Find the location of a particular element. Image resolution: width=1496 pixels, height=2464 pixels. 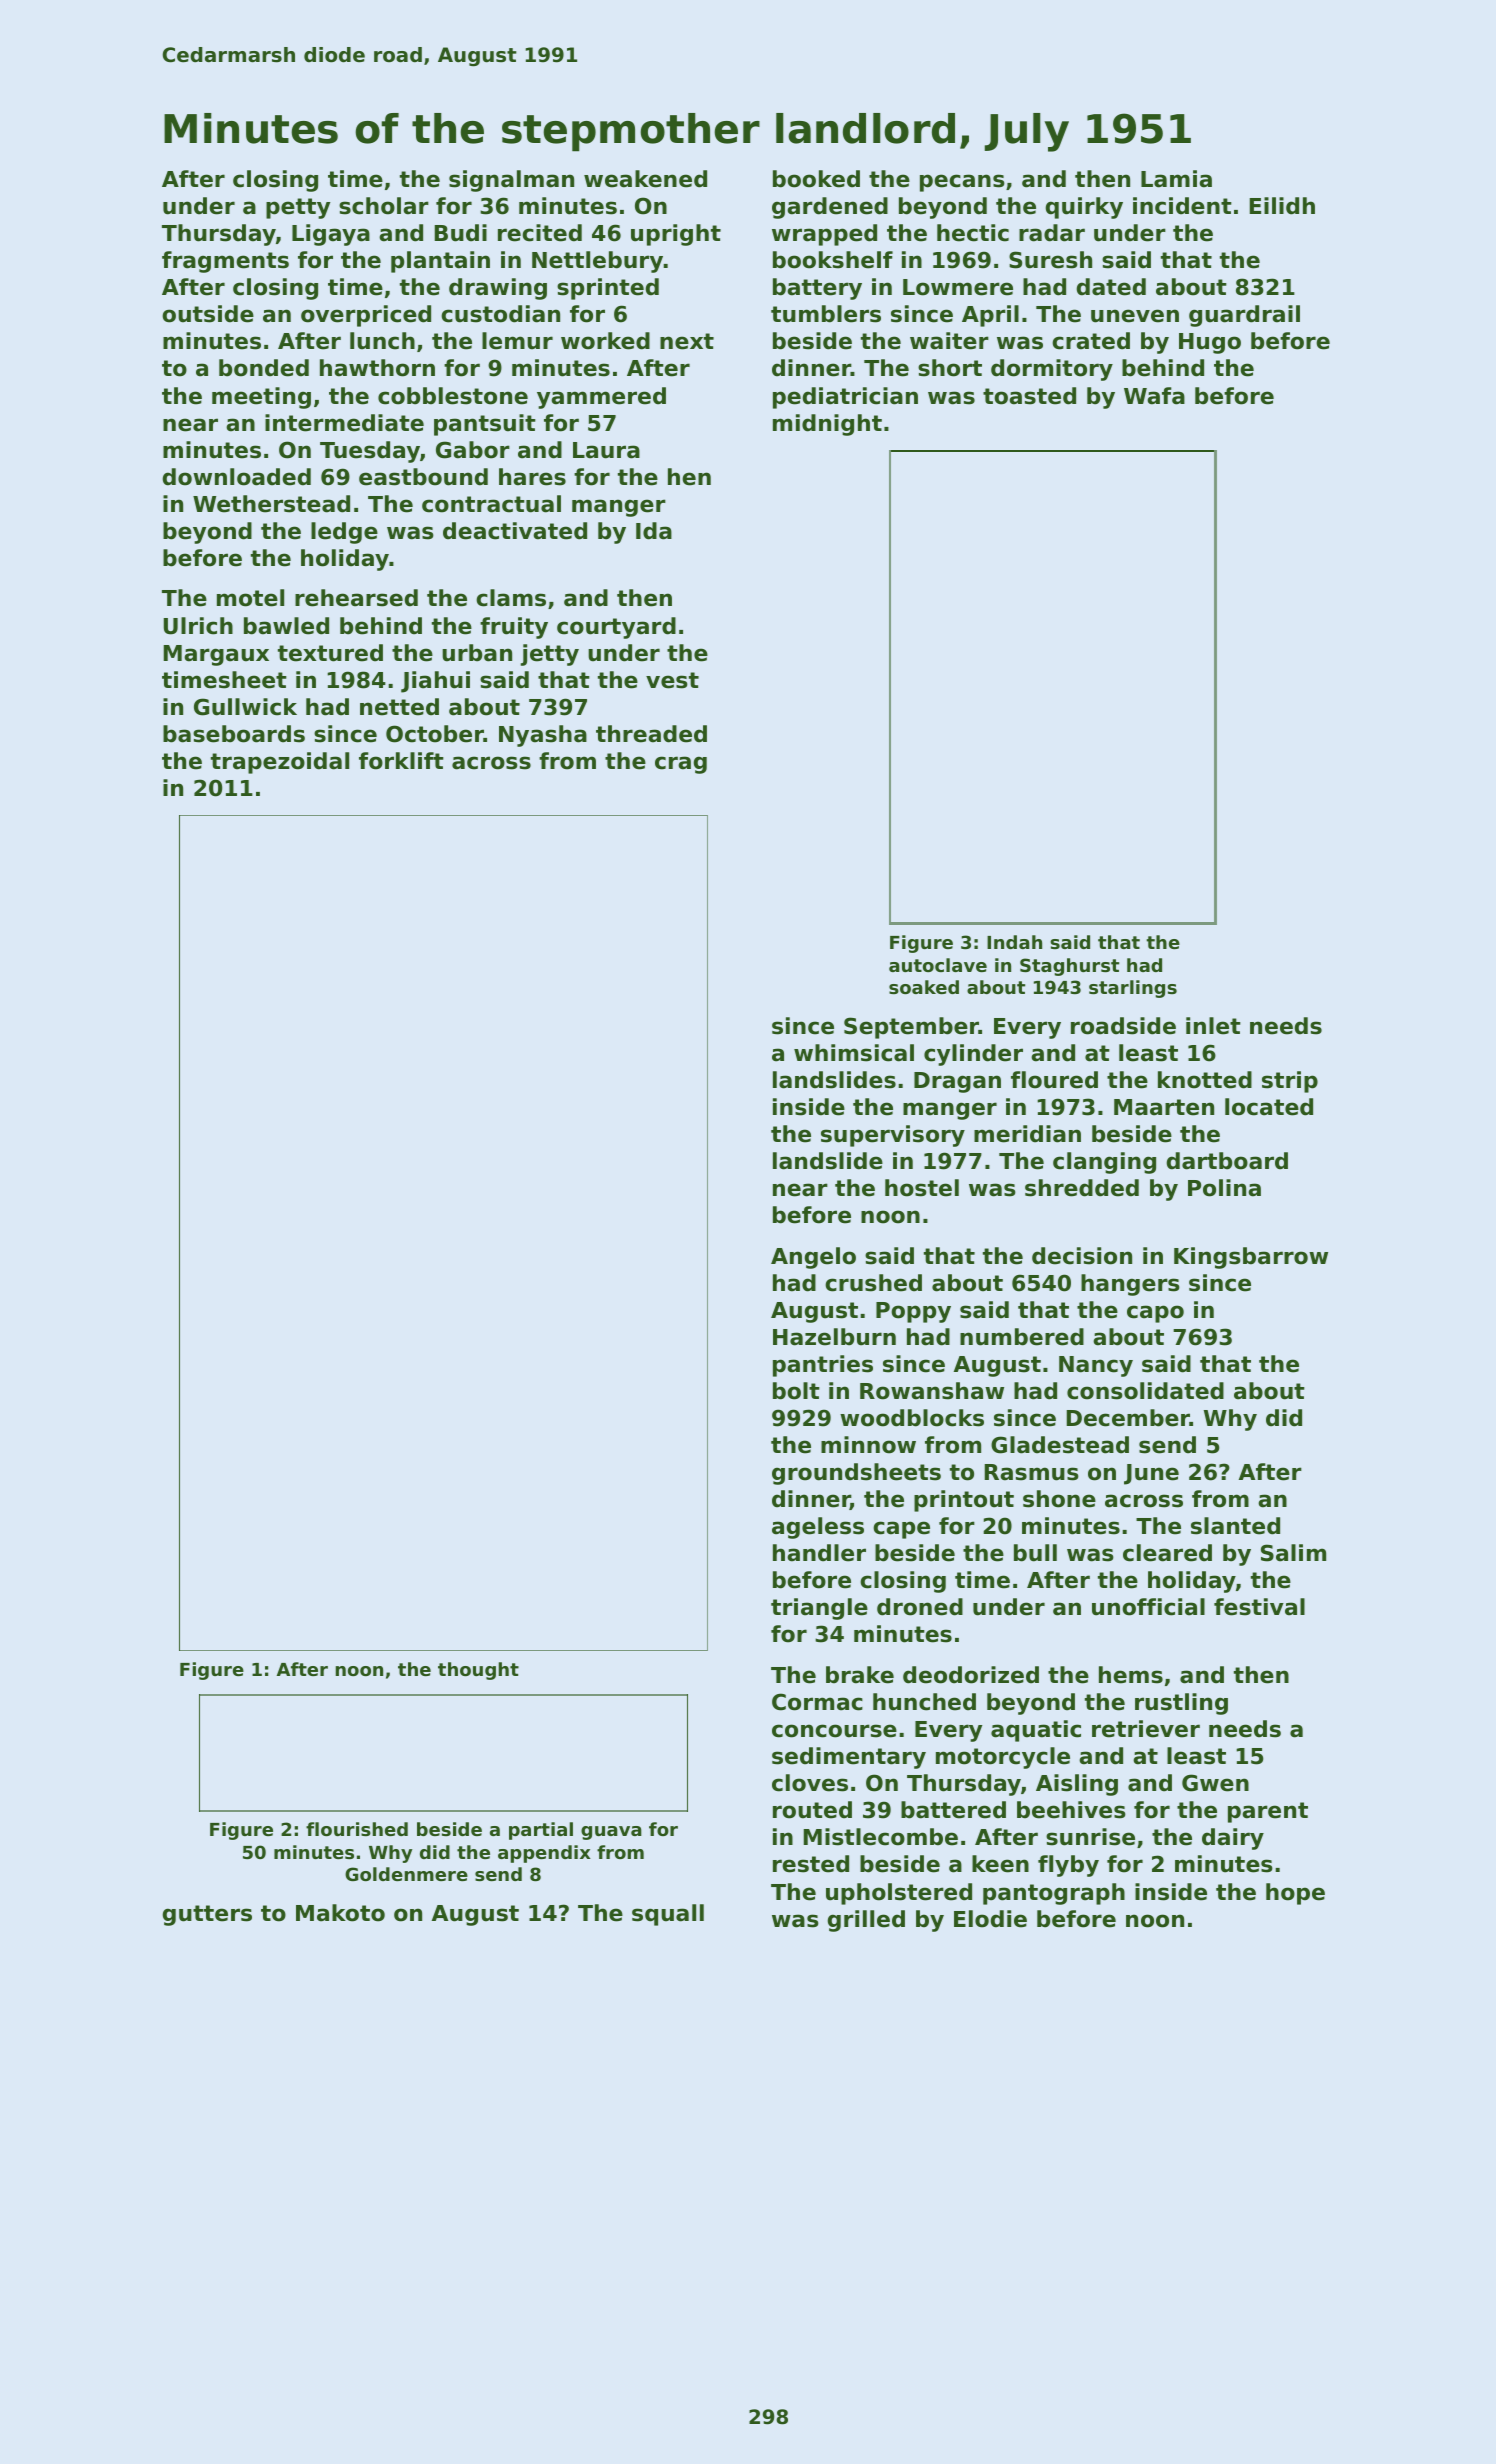

trapezoidal is located at coordinates (280, 763).
